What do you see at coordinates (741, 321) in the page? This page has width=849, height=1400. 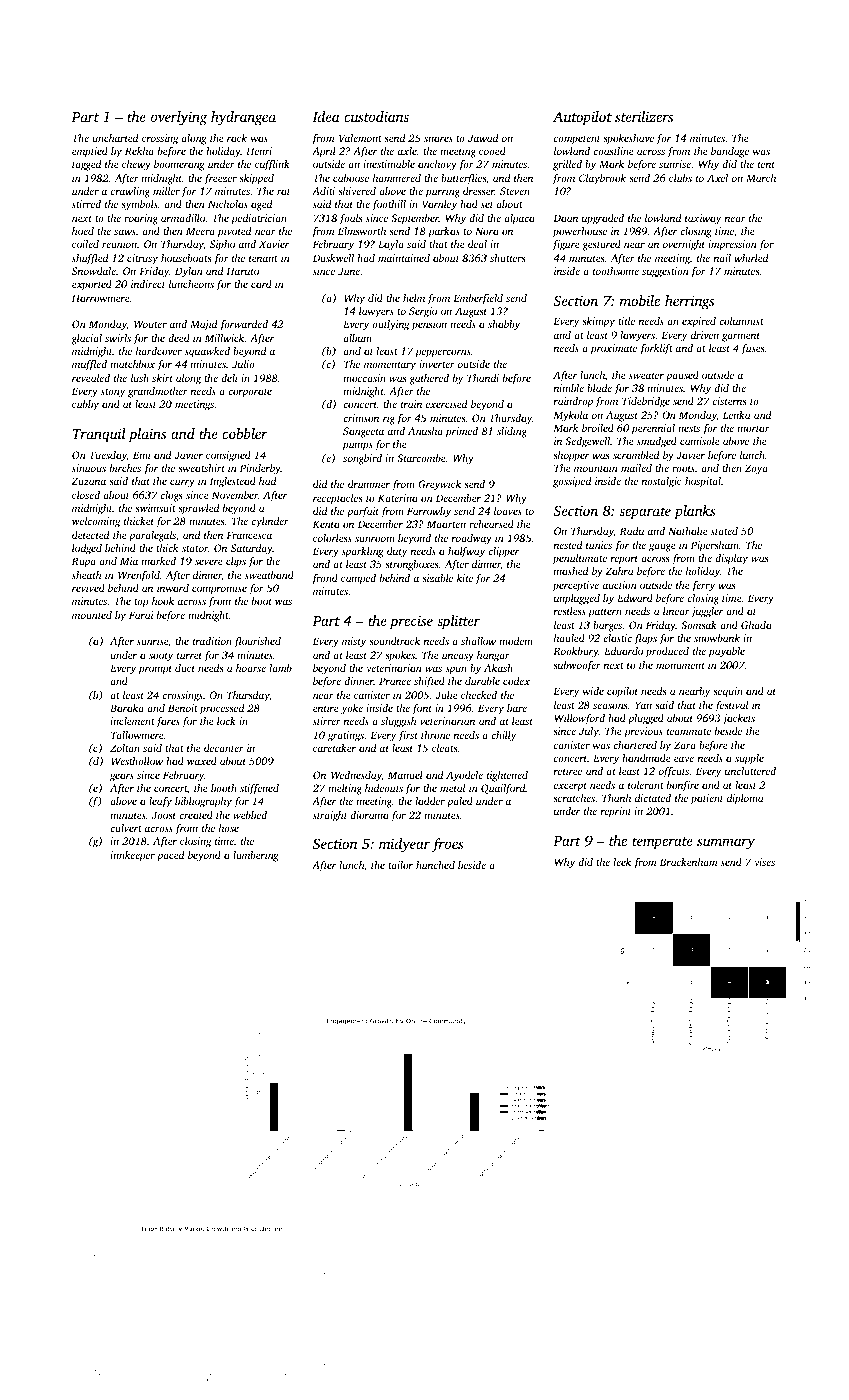 I see `columnist` at bounding box center [741, 321].
